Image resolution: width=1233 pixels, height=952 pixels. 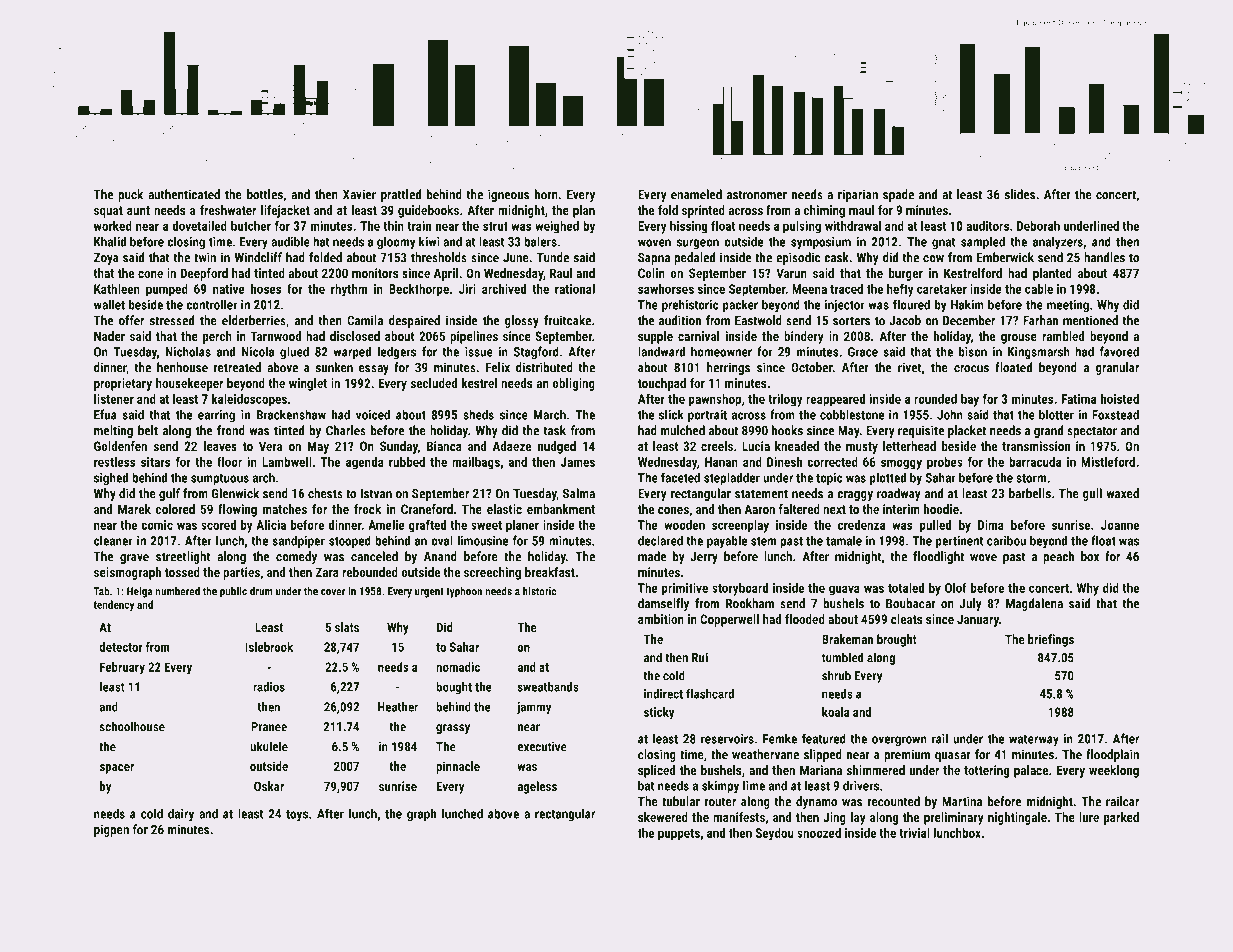 I want to click on ambition, so click(x=661, y=619).
